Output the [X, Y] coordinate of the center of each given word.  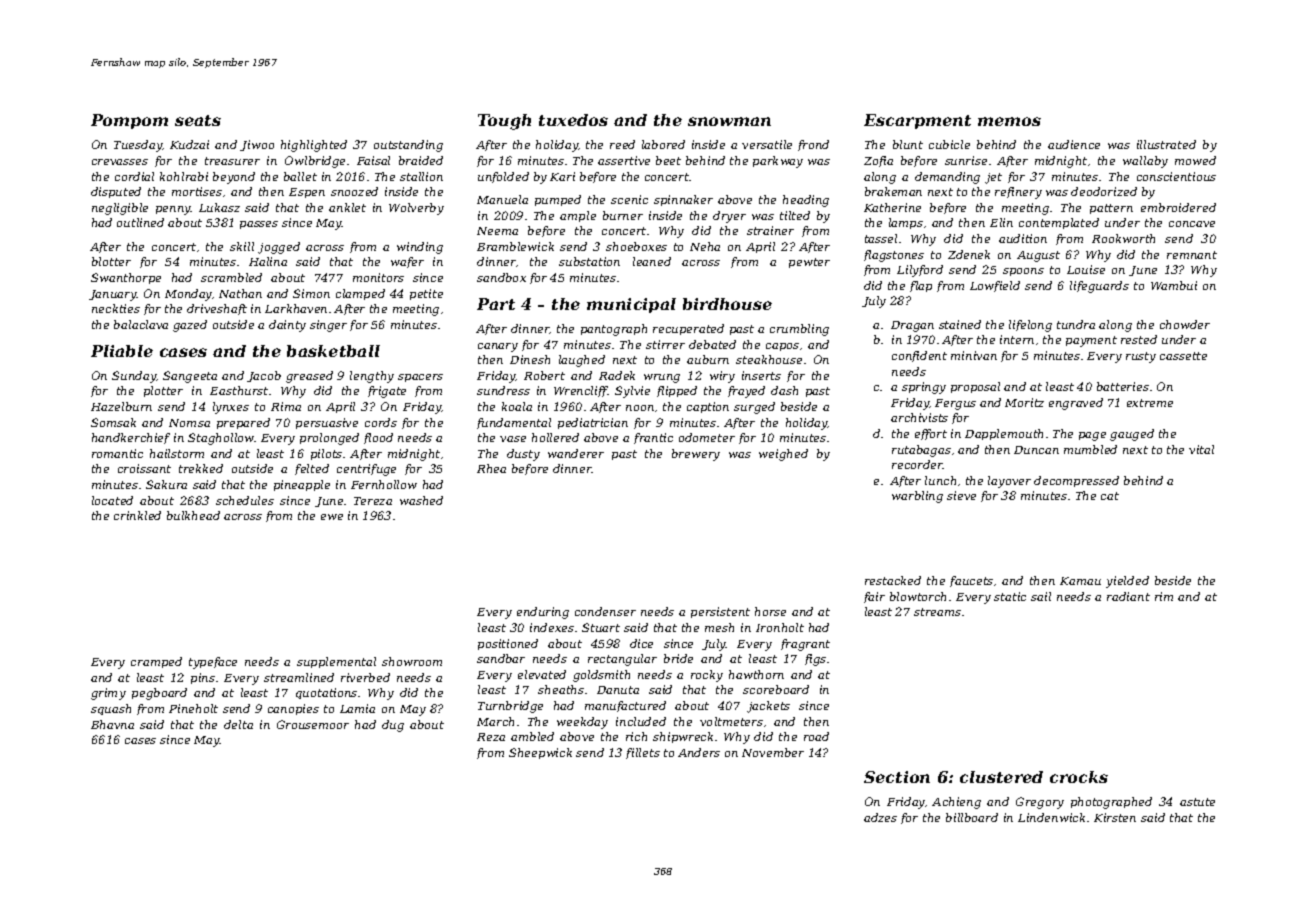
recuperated [688, 329]
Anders [699, 752]
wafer [407, 262]
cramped [156, 662]
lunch [940, 480]
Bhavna [112, 724]
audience [1074, 144]
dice [641, 643]
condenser [605, 611]
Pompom [129, 121]
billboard [972, 817]
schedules [245, 500]
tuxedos [573, 120]
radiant [1128, 596]
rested [1139, 339]
